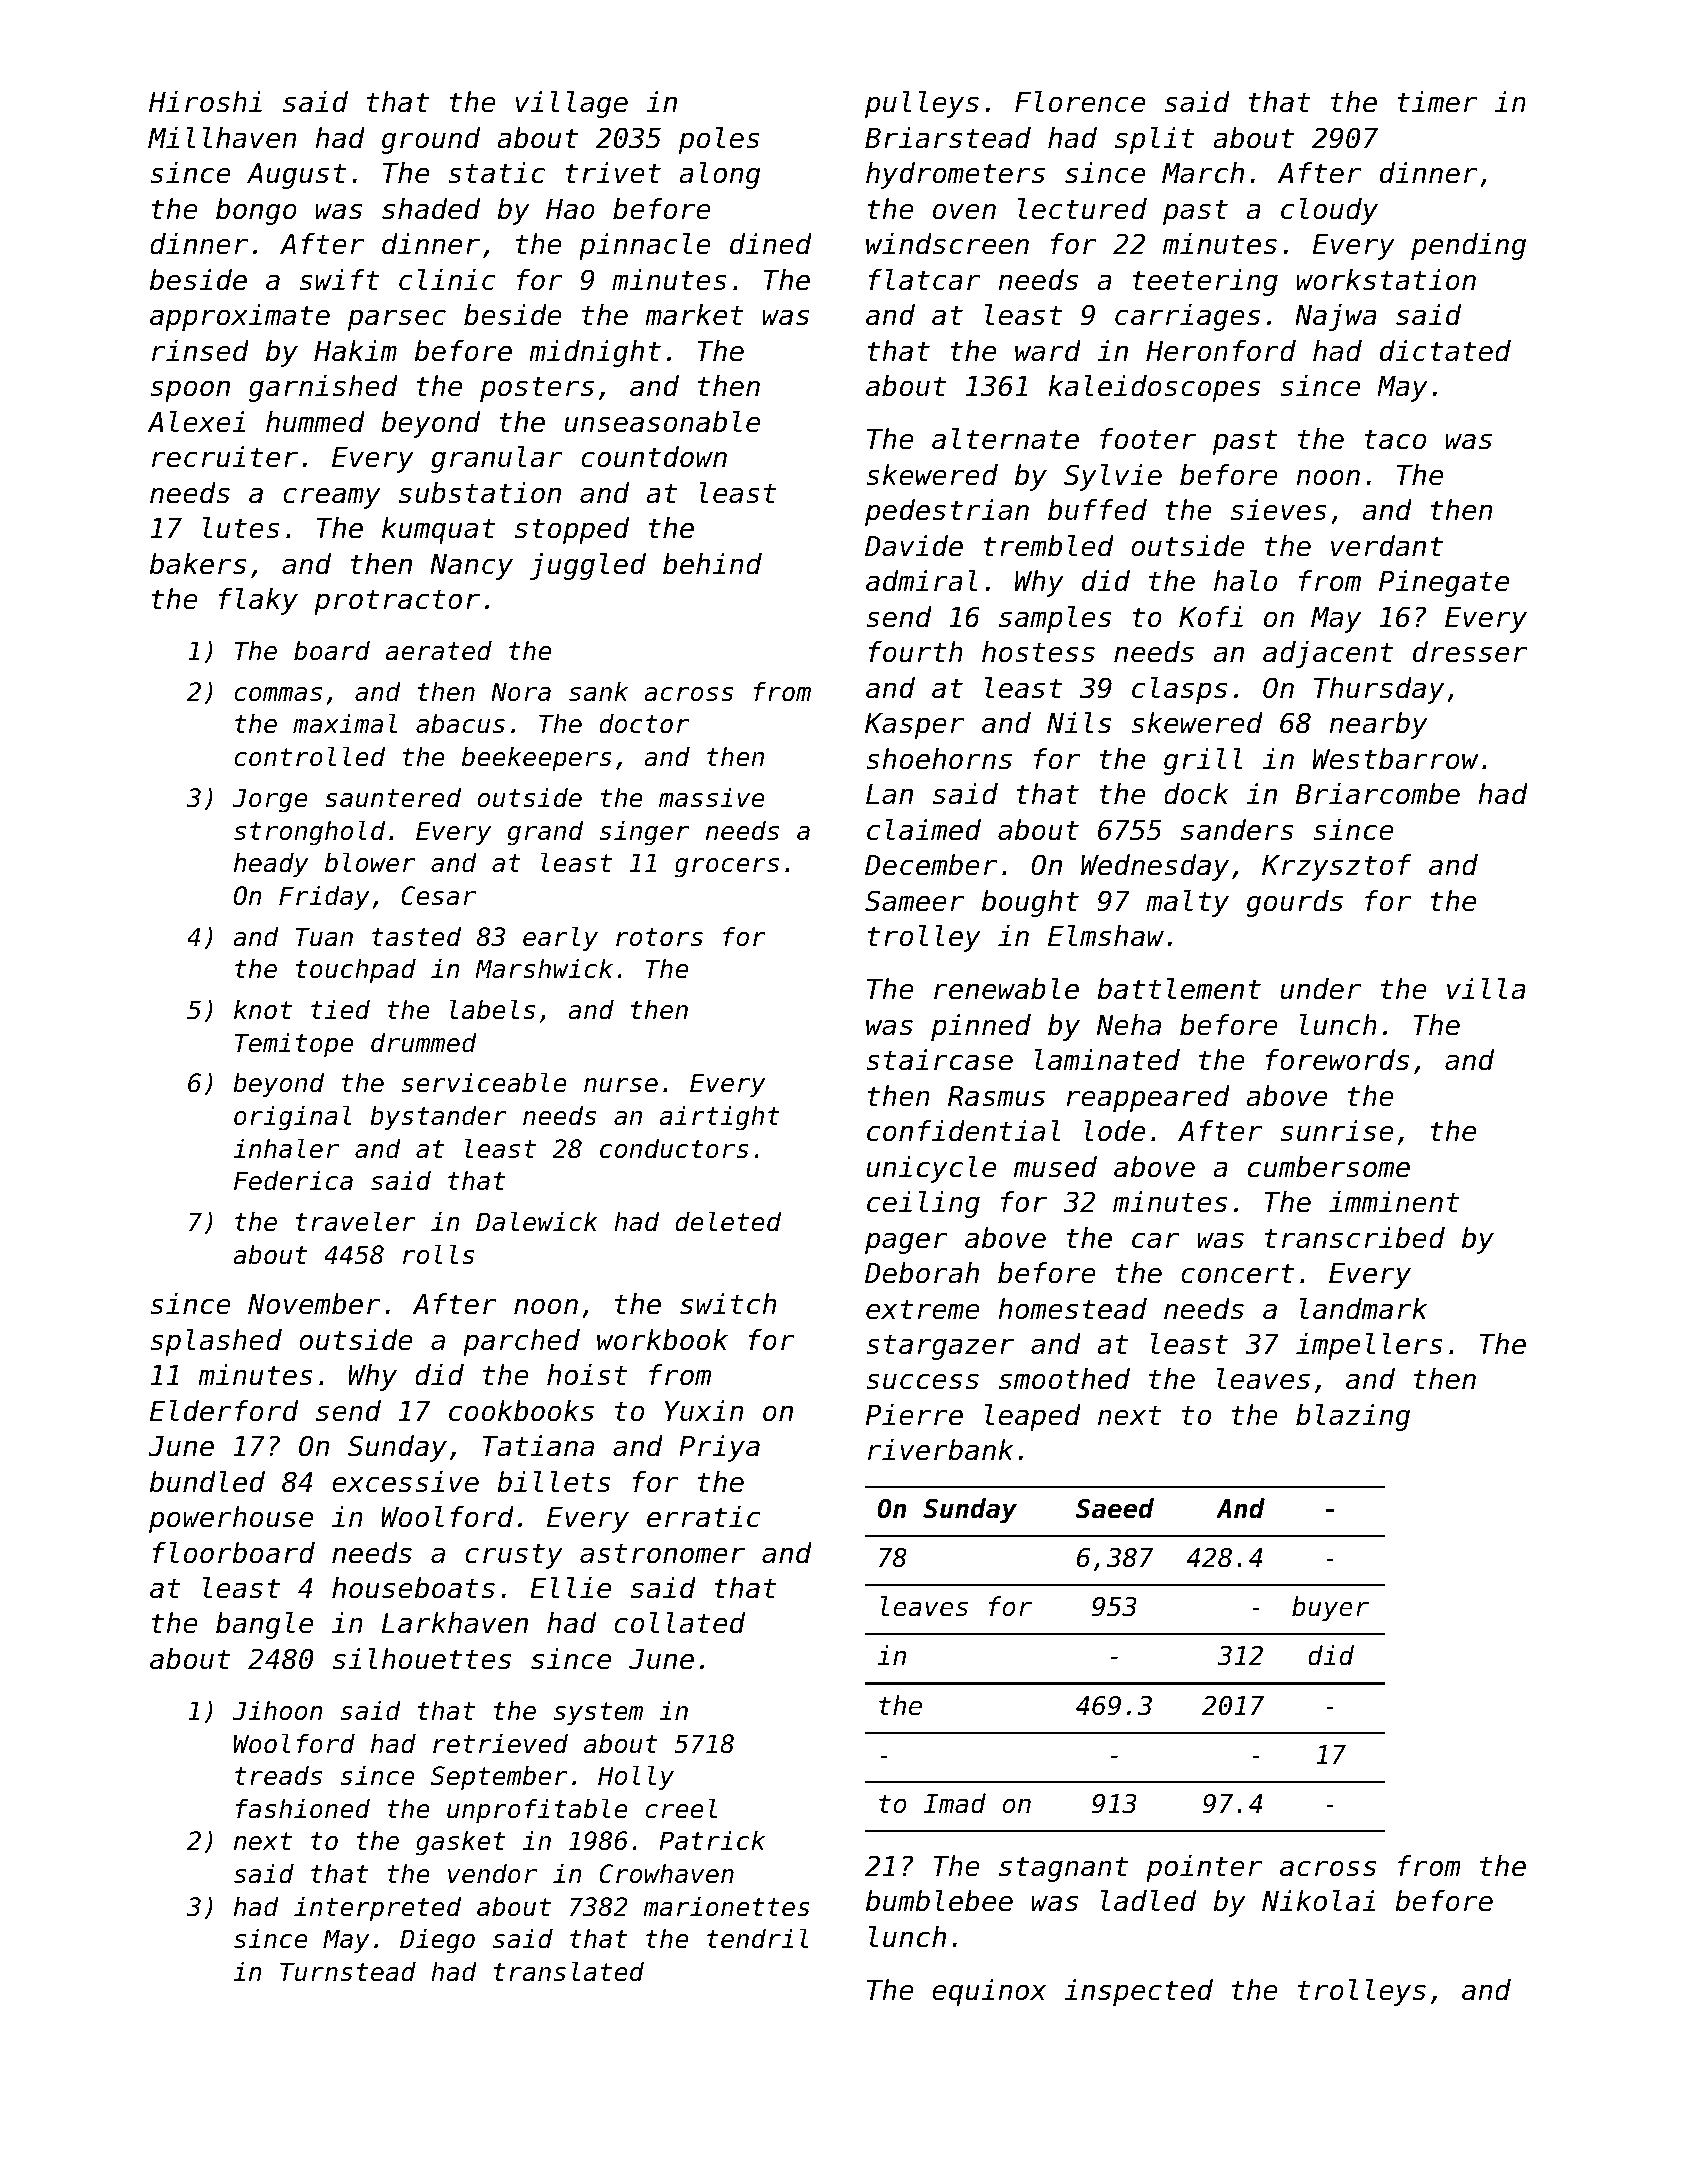 This screenshot has width=1683, height=2178. I want to click on splashed, so click(216, 1342).
